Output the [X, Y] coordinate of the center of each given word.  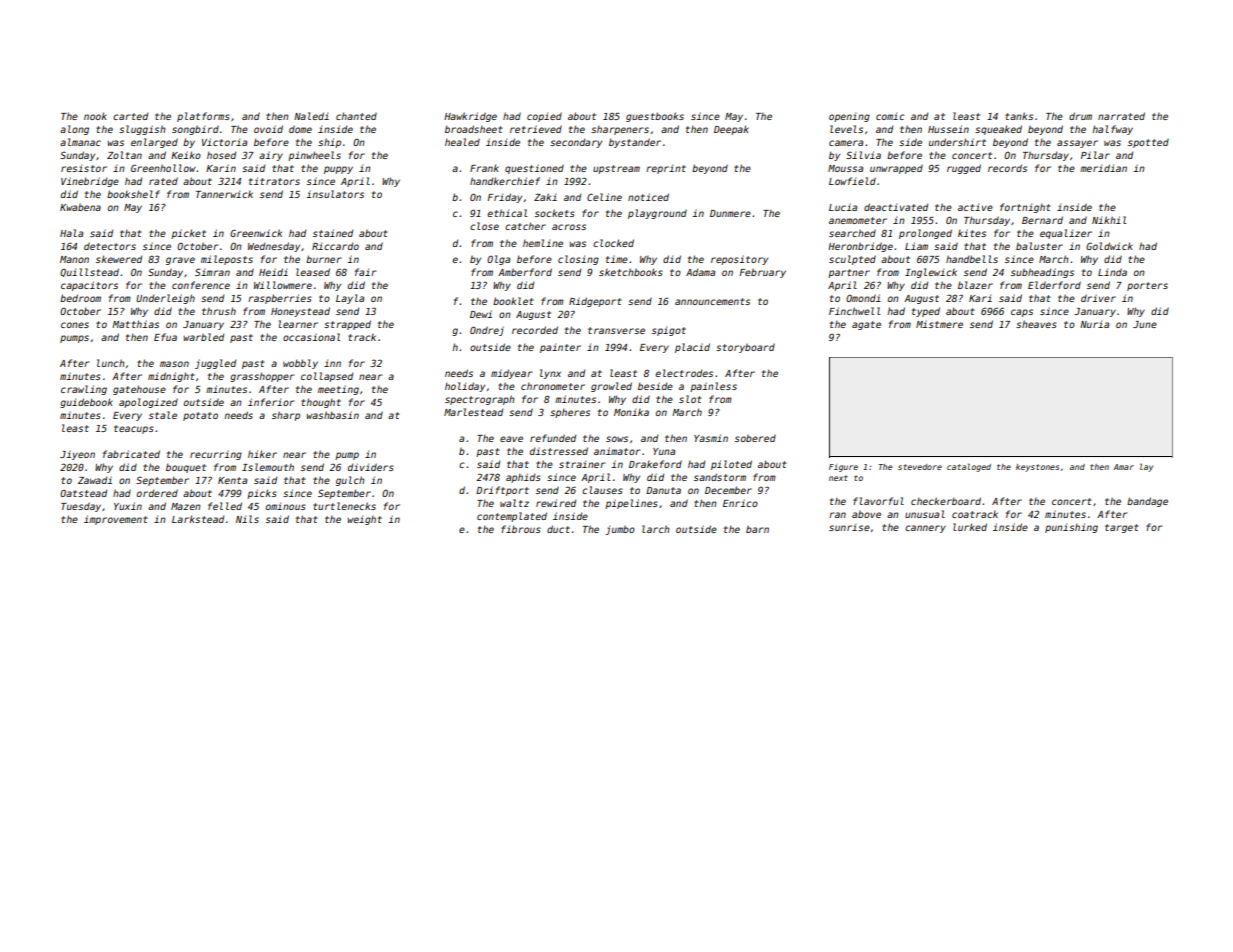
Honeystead [300, 312]
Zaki [545, 197]
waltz [514, 503]
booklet [513, 301]
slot [690, 399]
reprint [666, 169]
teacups [134, 429]
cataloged [969, 467]
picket [188, 234]
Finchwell [854, 311]
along [74, 130]
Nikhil [1109, 220]
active [975, 207]
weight [364, 520]
